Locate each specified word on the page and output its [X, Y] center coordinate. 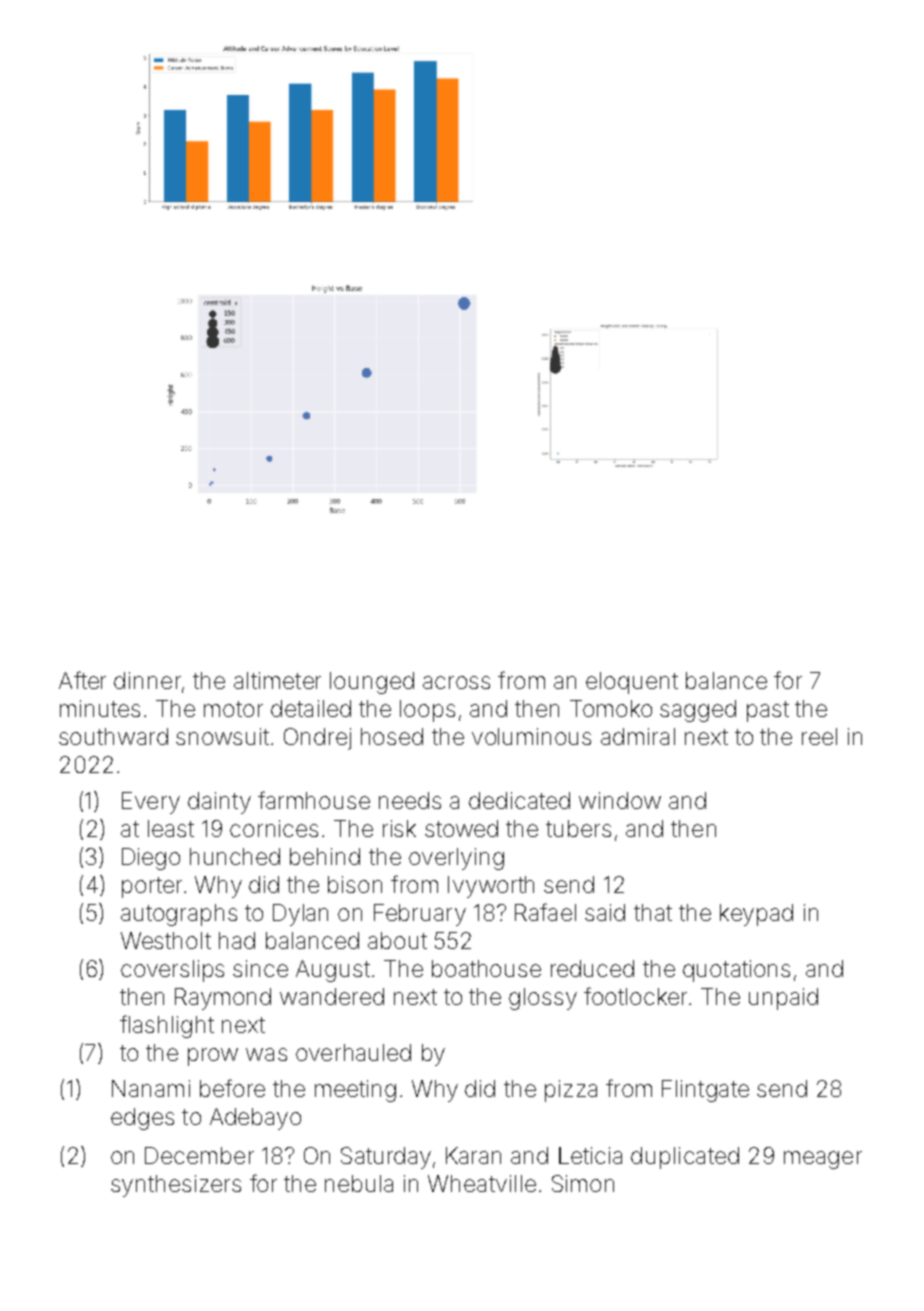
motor [233, 709]
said [605, 912]
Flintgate [705, 1091]
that [653, 912]
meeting [355, 1091]
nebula [359, 1183]
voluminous [531, 736]
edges [142, 1119]
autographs [179, 915]
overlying [456, 859]
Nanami [151, 1088]
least [171, 828]
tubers [578, 828]
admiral [638, 736]
